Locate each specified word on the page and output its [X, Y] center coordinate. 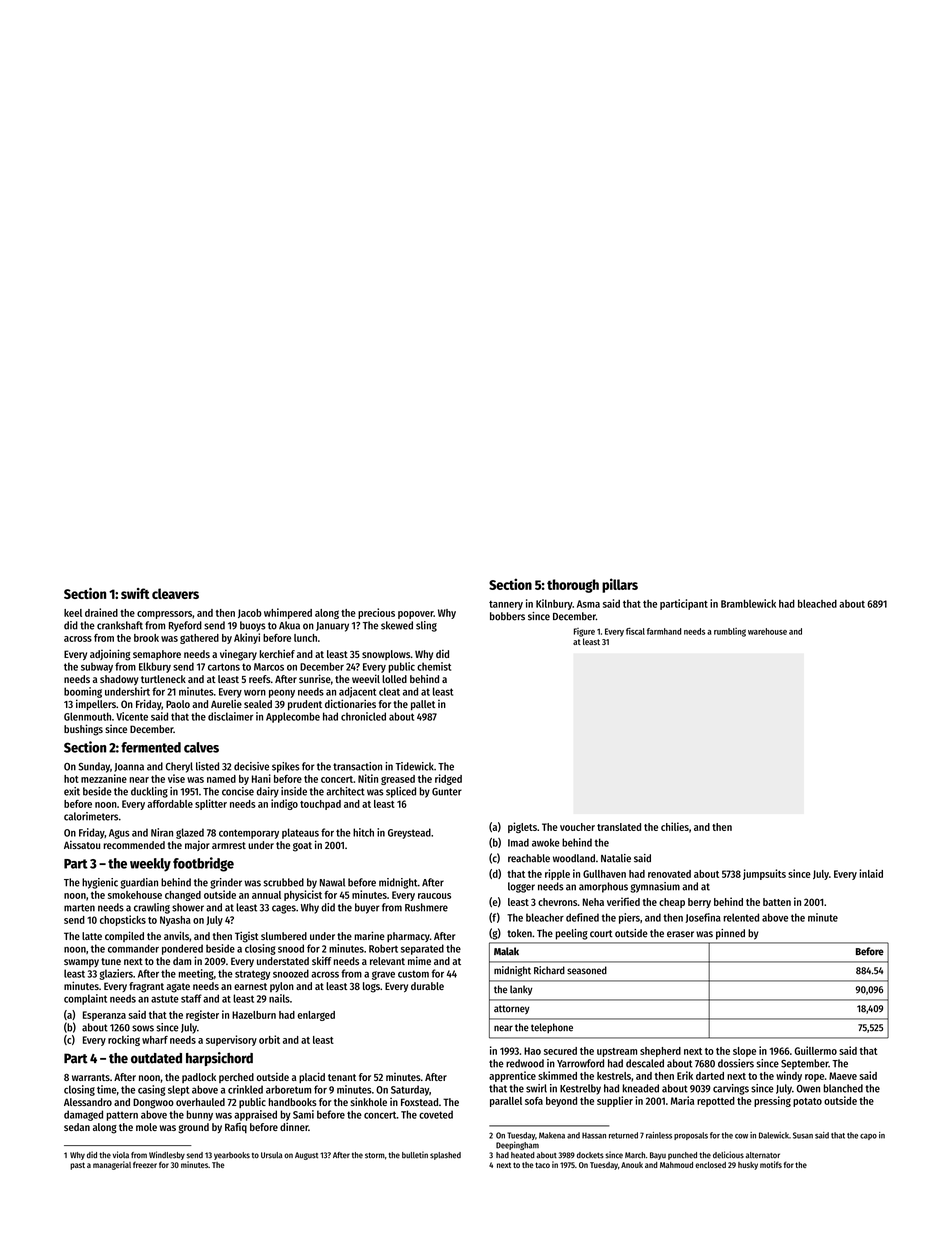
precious [376, 613]
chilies [675, 826]
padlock [199, 1078]
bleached [817, 603]
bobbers [507, 616]
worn [255, 693]
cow [741, 1136]
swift [135, 593]
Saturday [410, 1090]
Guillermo [816, 1050]
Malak [506, 951]
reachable [529, 858]
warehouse [767, 631]
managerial [112, 1165]
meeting [196, 974]
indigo [284, 804]
